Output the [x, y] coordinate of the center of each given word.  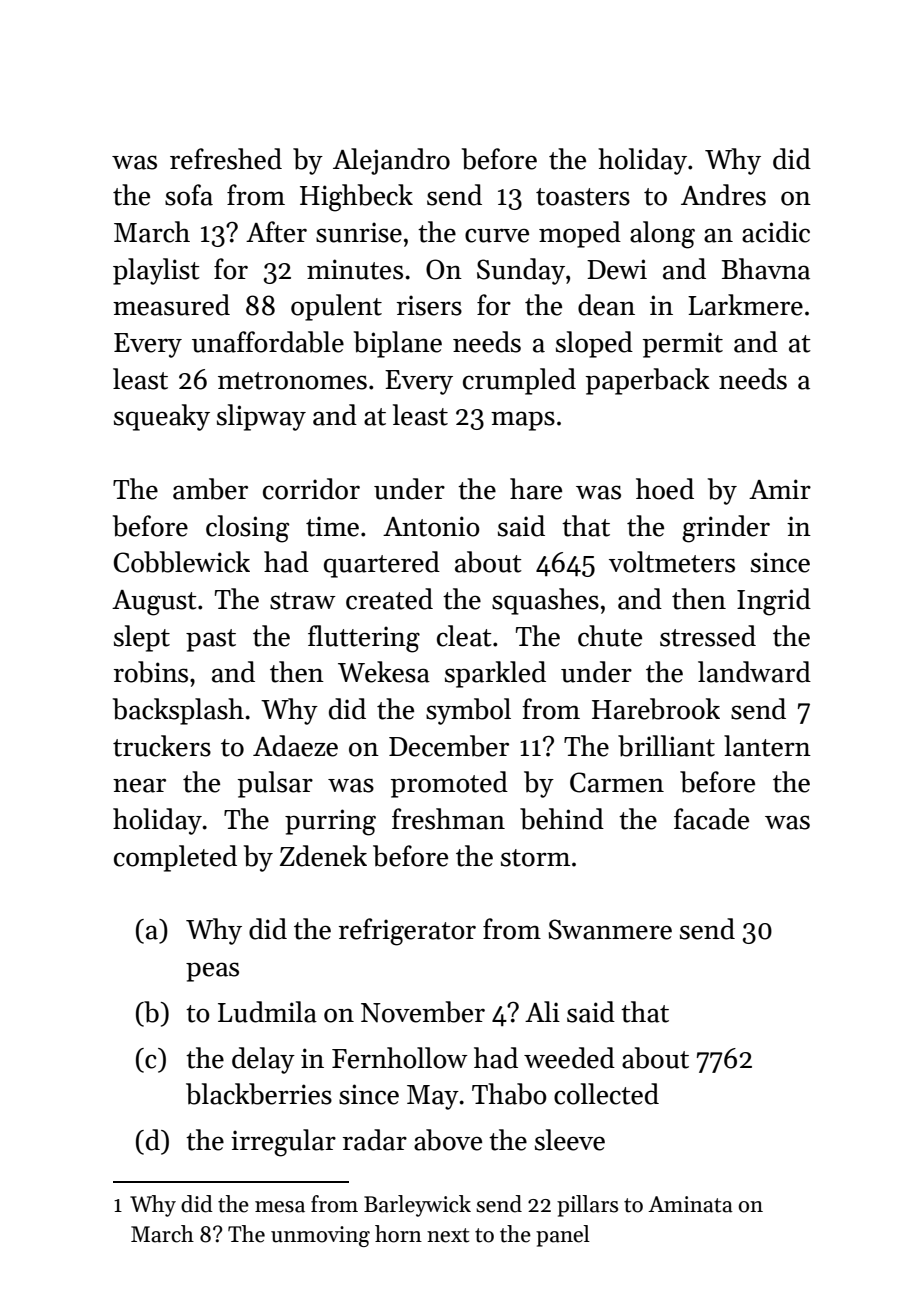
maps [523, 421]
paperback [648, 381]
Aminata [690, 1204]
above [448, 1140]
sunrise [359, 232]
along [662, 235]
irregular [283, 1143]
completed [175, 858]
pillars [587, 1206]
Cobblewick [182, 562]
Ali [542, 1011]
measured [171, 305]
